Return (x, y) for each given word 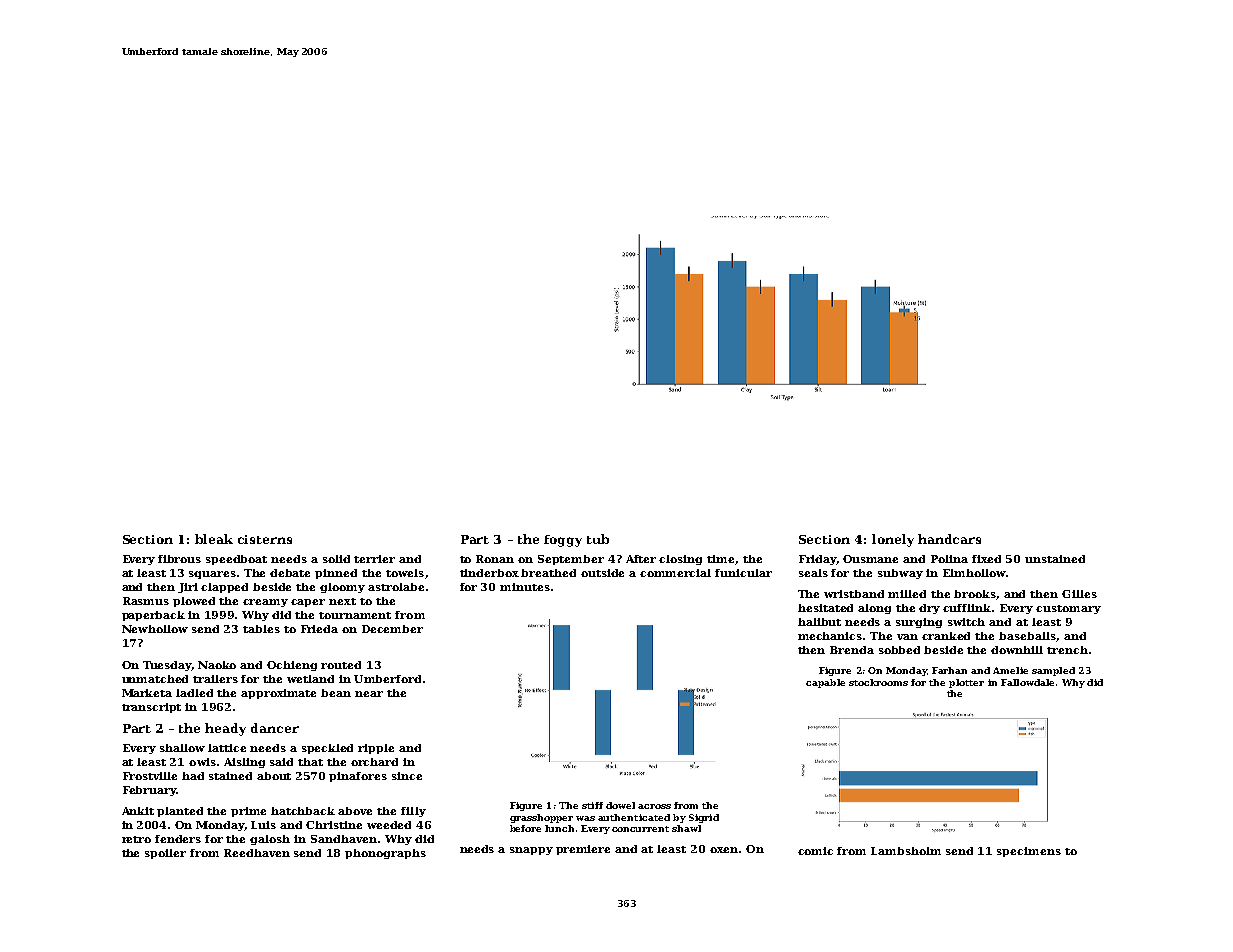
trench (1067, 650)
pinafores (358, 777)
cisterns (265, 539)
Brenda (852, 650)
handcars (949, 539)
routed (341, 665)
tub (598, 539)
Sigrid (704, 818)
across (654, 806)
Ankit (138, 811)
